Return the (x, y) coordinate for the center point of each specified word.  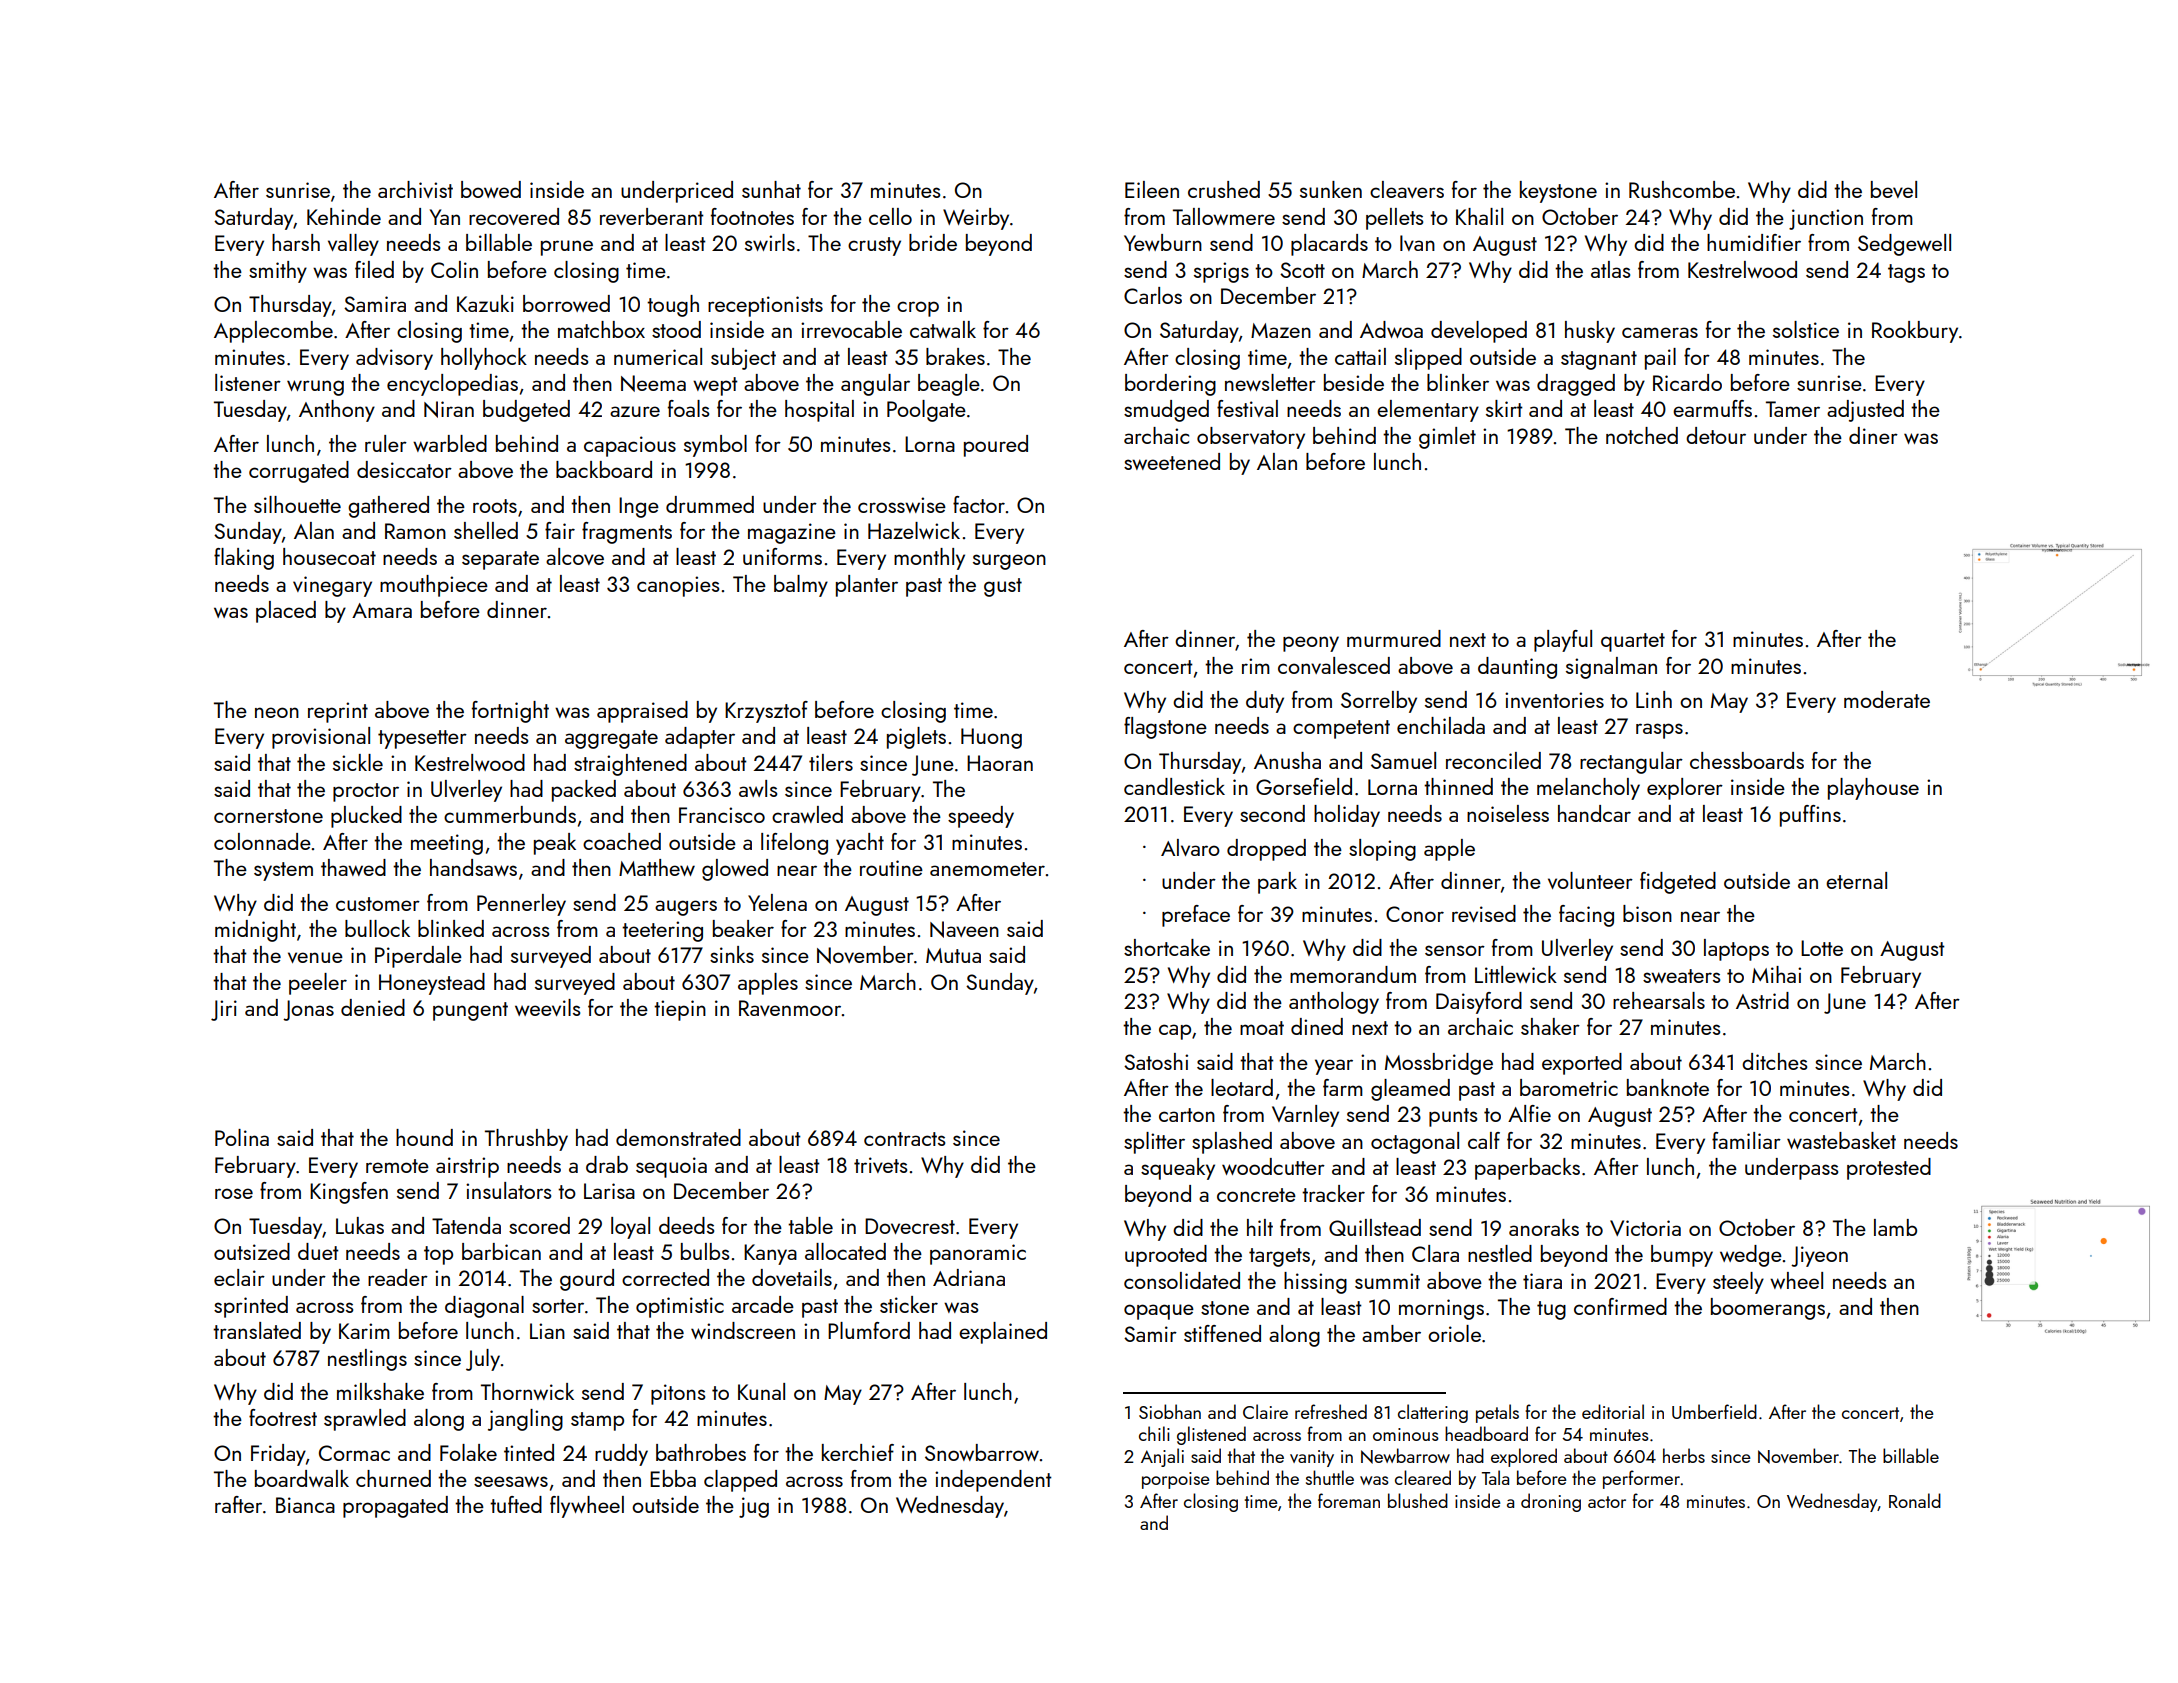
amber (1391, 1333)
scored (539, 1225)
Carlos (1153, 295)
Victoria (1645, 1228)
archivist (415, 189)
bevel (1894, 189)
